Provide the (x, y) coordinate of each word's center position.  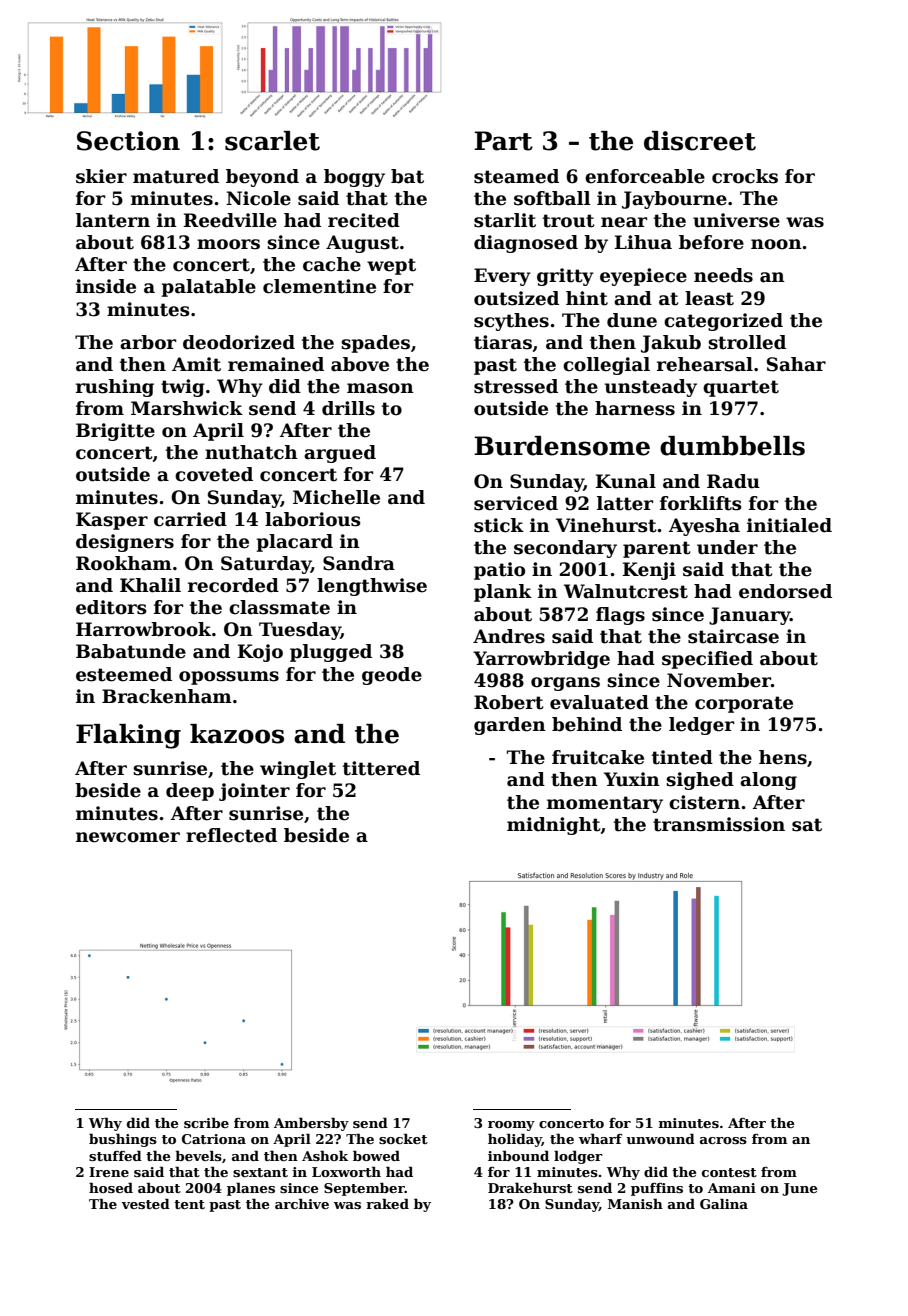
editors (111, 607)
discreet (700, 141)
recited (364, 220)
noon (776, 244)
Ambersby (311, 1124)
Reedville (230, 220)
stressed (516, 386)
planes (251, 1189)
